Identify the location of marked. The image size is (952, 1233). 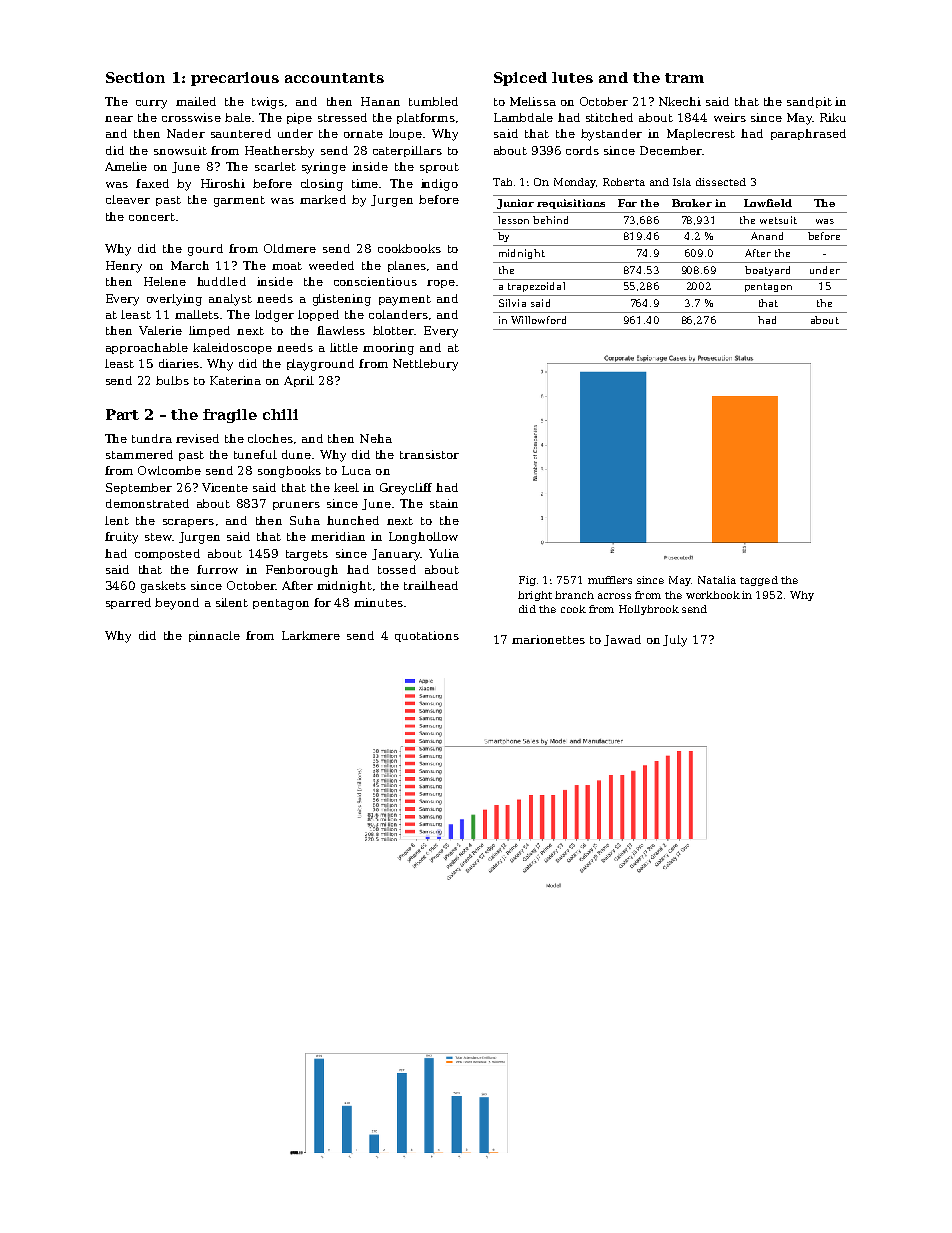
(323, 199).
